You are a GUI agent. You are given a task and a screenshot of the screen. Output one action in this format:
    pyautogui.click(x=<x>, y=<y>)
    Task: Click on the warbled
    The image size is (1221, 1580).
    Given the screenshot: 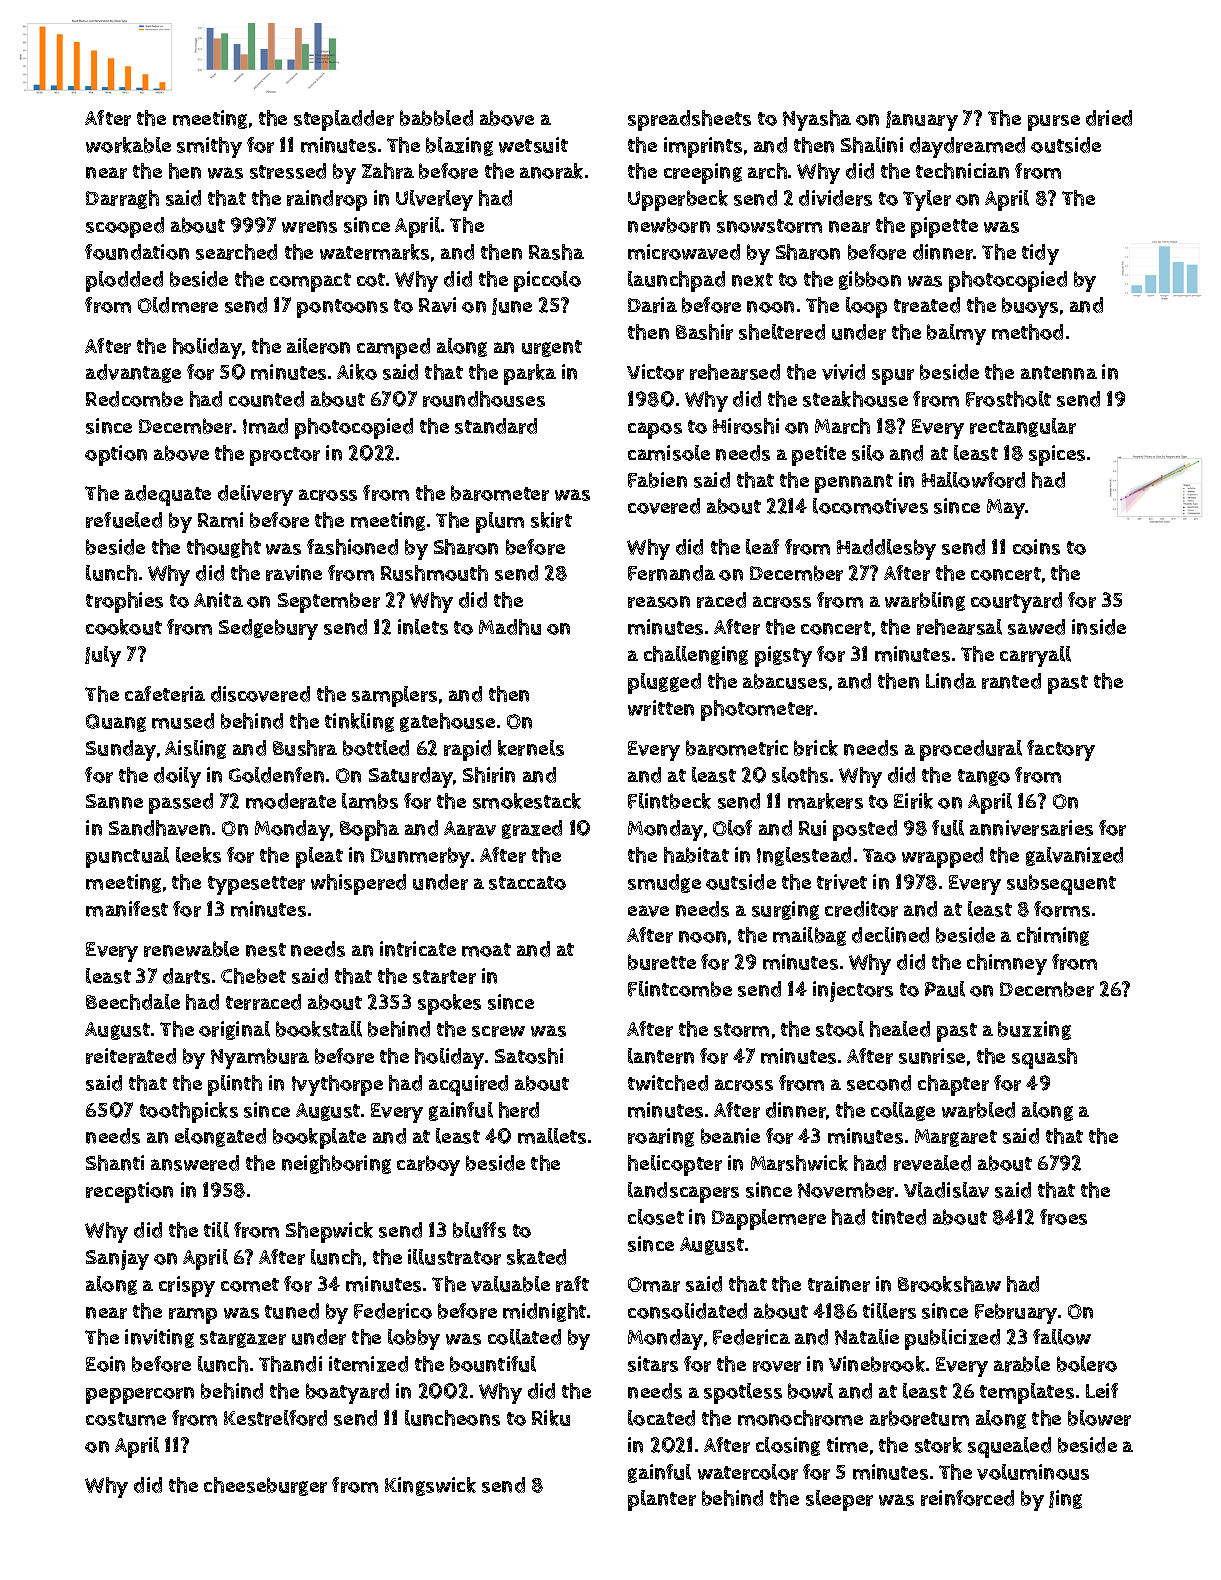 What is the action you would take?
    pyautogui.click(x=978, y=1110)
